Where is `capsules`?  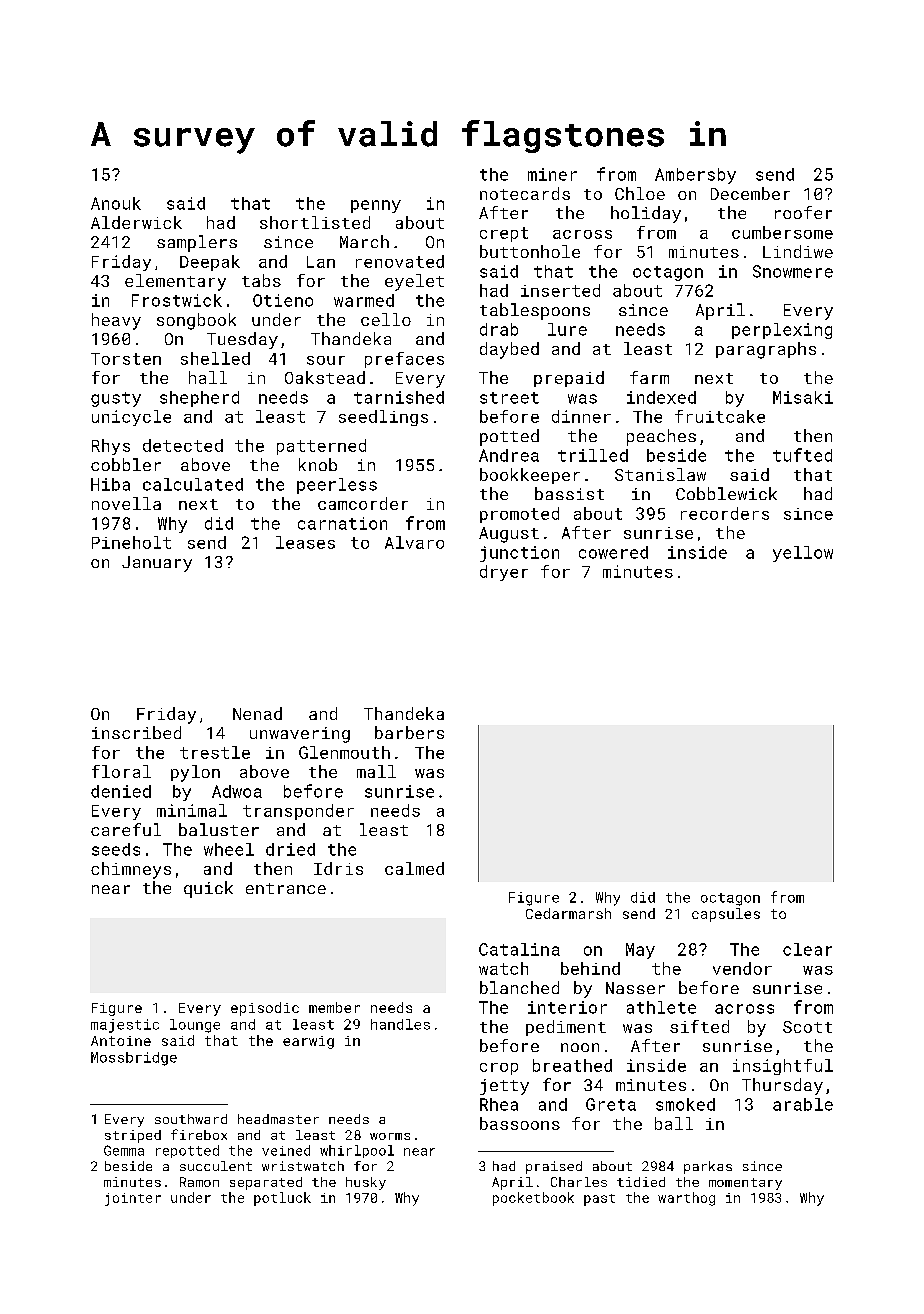 capsules is located at coordinates (726, 915).
